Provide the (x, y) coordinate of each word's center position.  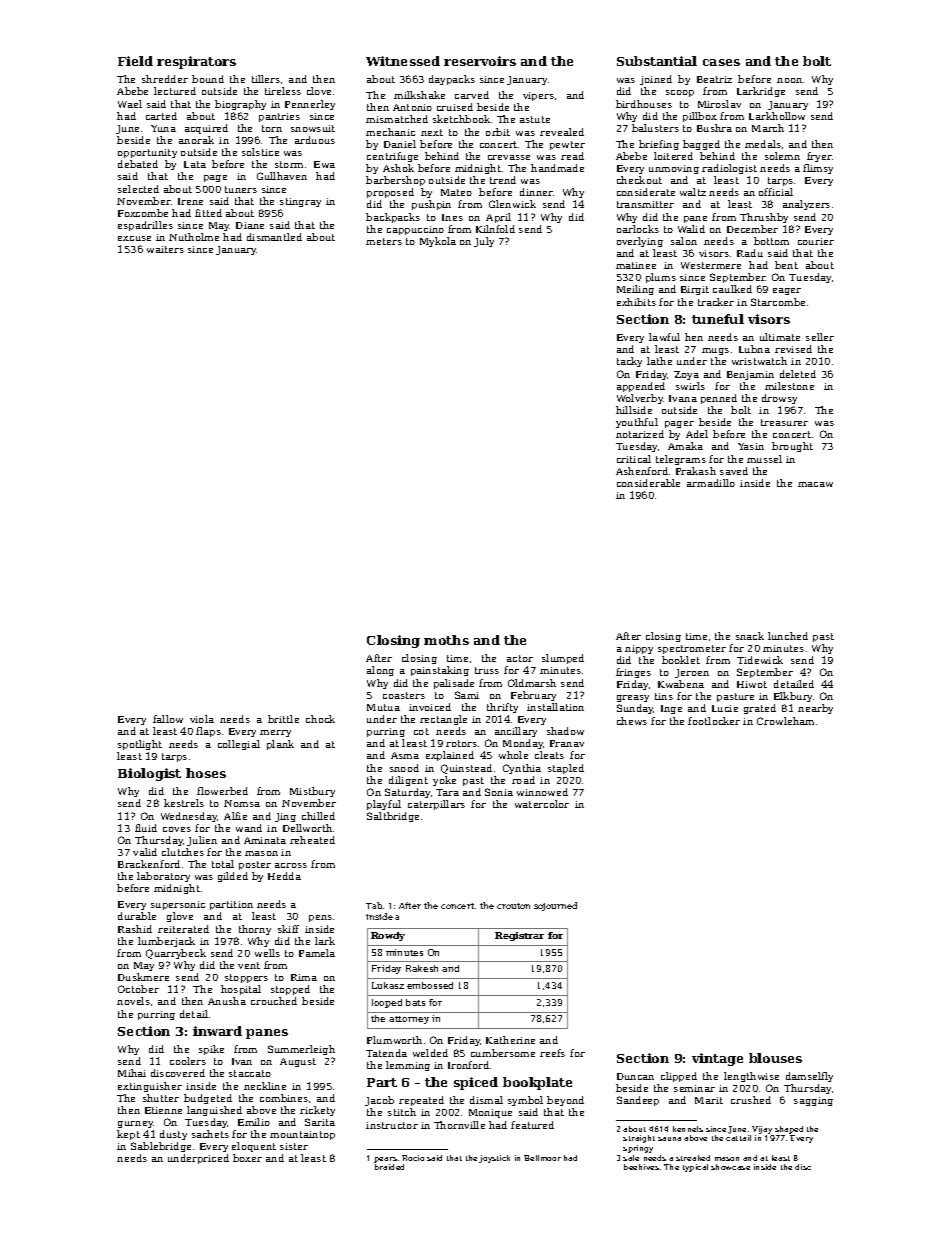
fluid (146, 828)
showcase (730, 1167)
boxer (247, 1158)
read (572, 156)
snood (404, 768)
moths (446, 640)
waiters (165, 249)
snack (750, 636)
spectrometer (692, 649)
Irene (190, 201)
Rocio (413, 1158)
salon (684, 241)
